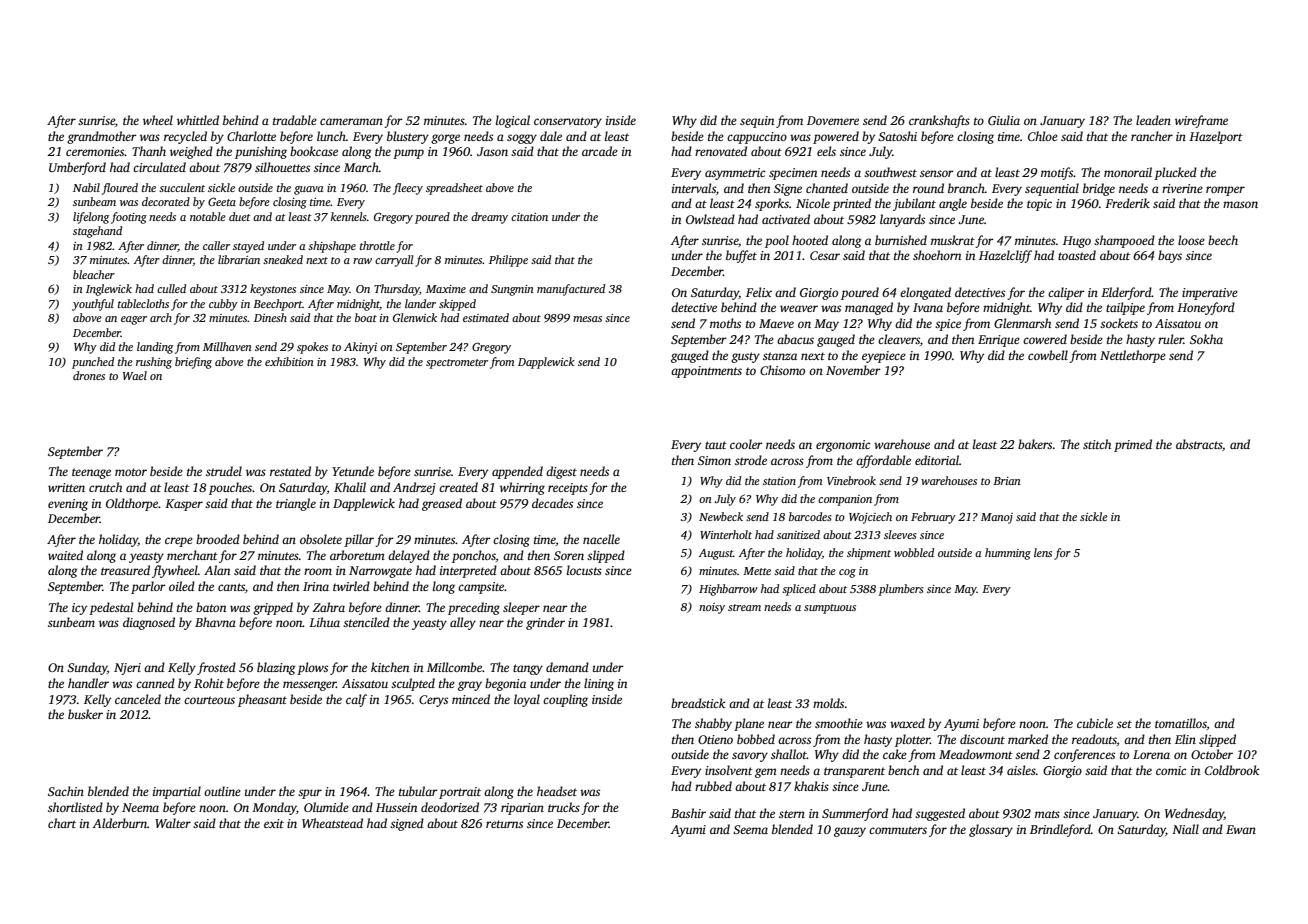 This screenshot has width=1308, height=924. I want to click on stream, so click(744, 607).
